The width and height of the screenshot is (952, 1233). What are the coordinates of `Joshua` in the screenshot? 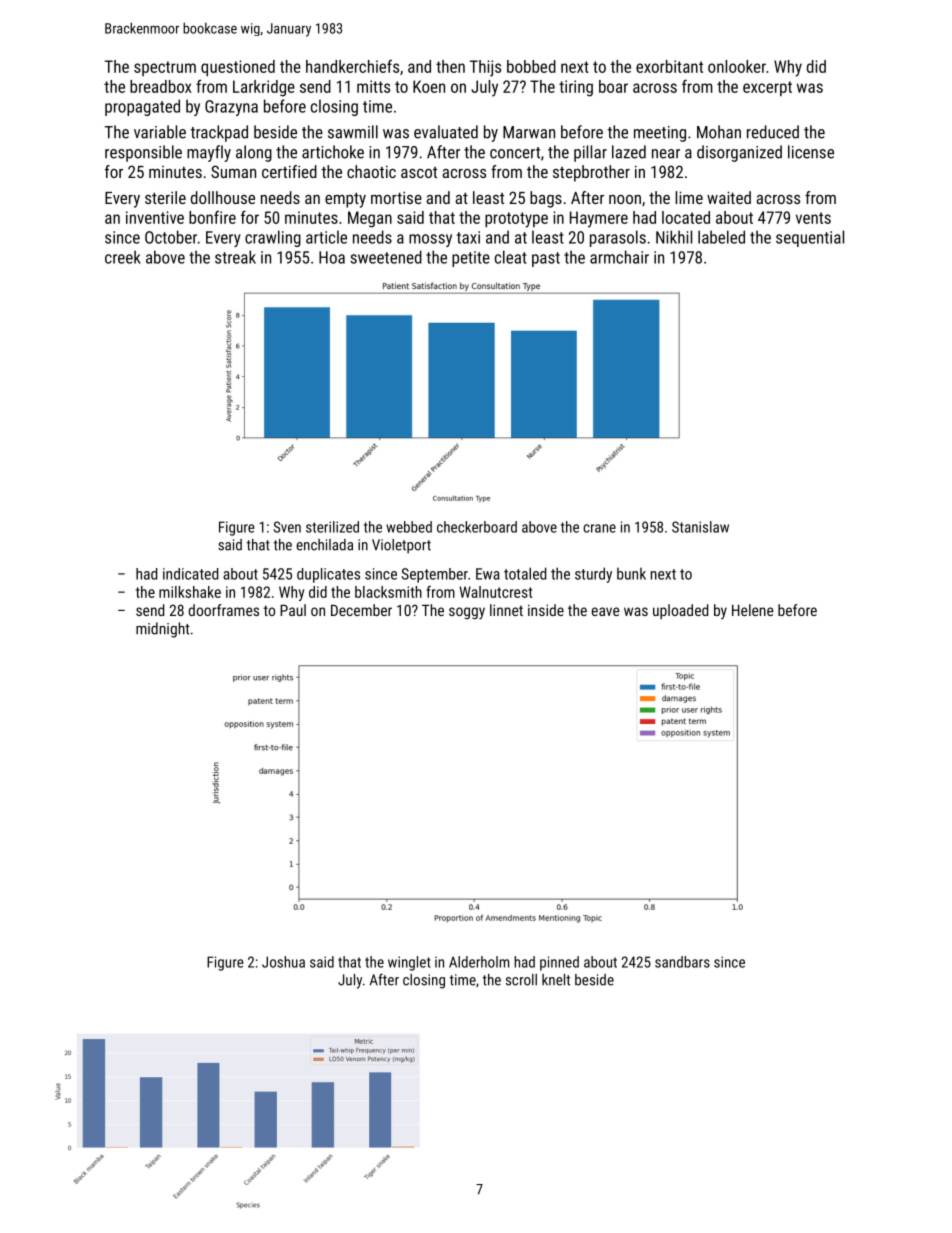 It's located at (283, 962).
